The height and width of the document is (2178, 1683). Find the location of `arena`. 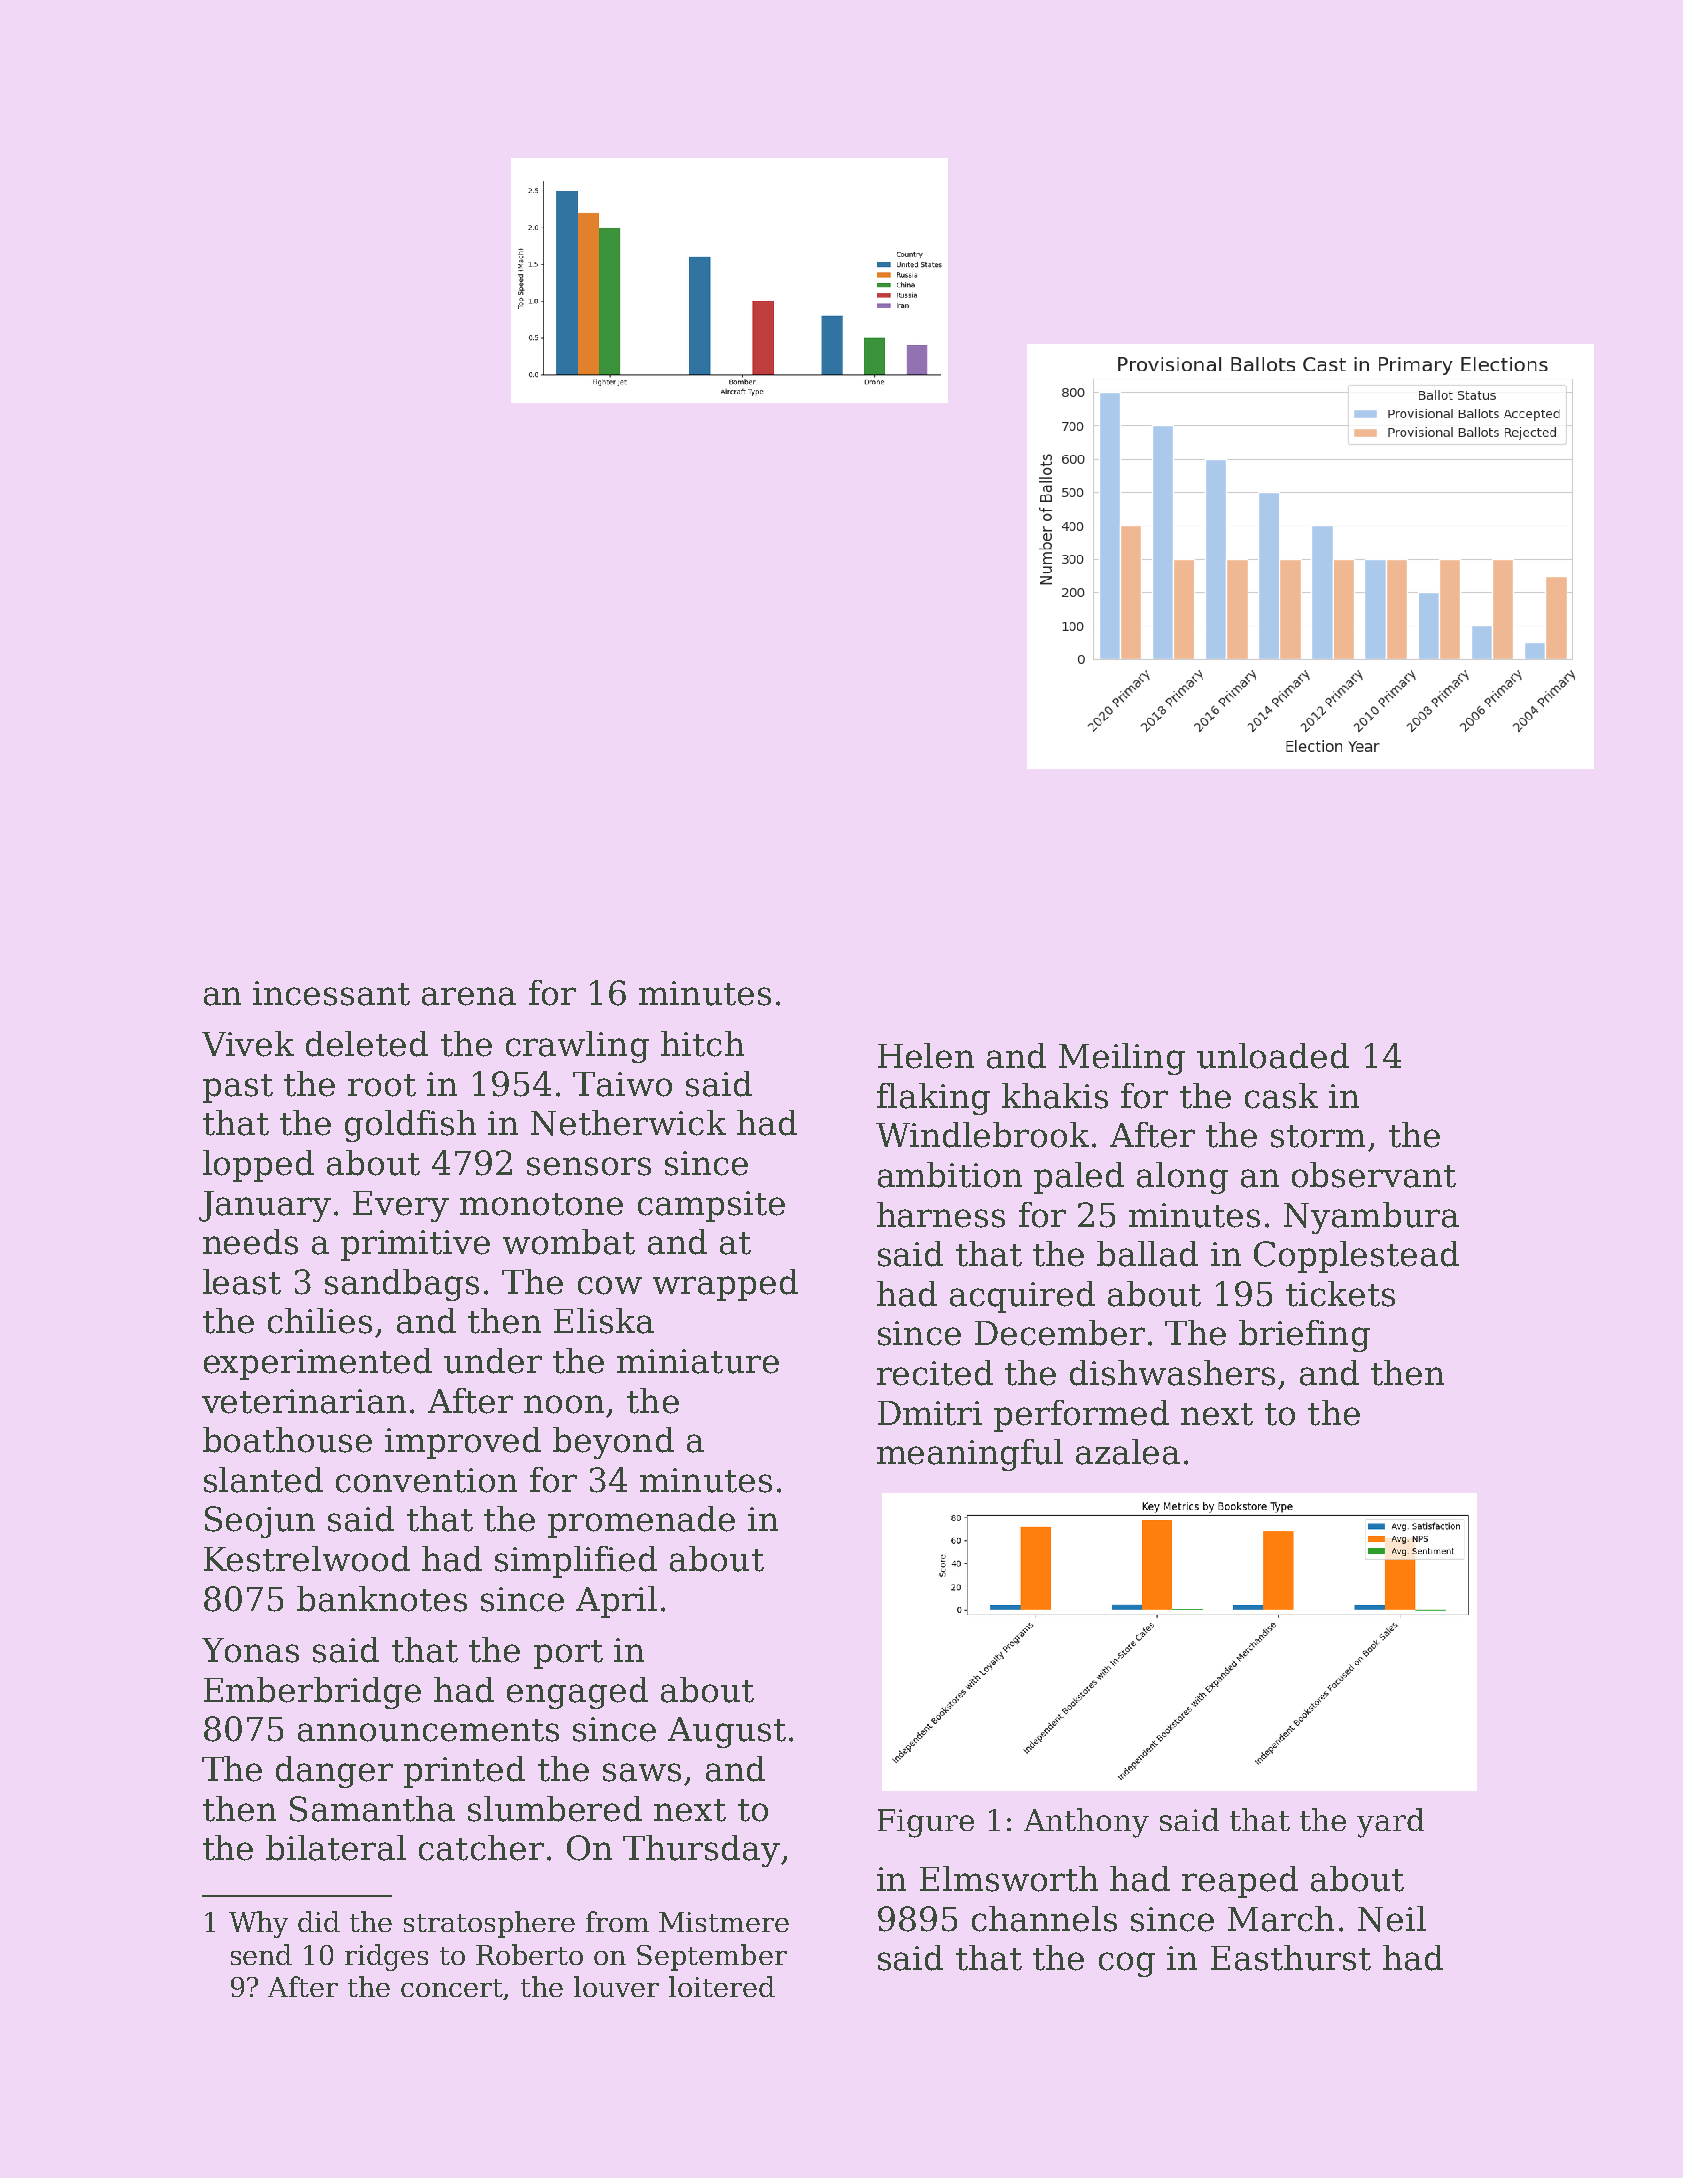

arena is located at coordinates (469, 996).
